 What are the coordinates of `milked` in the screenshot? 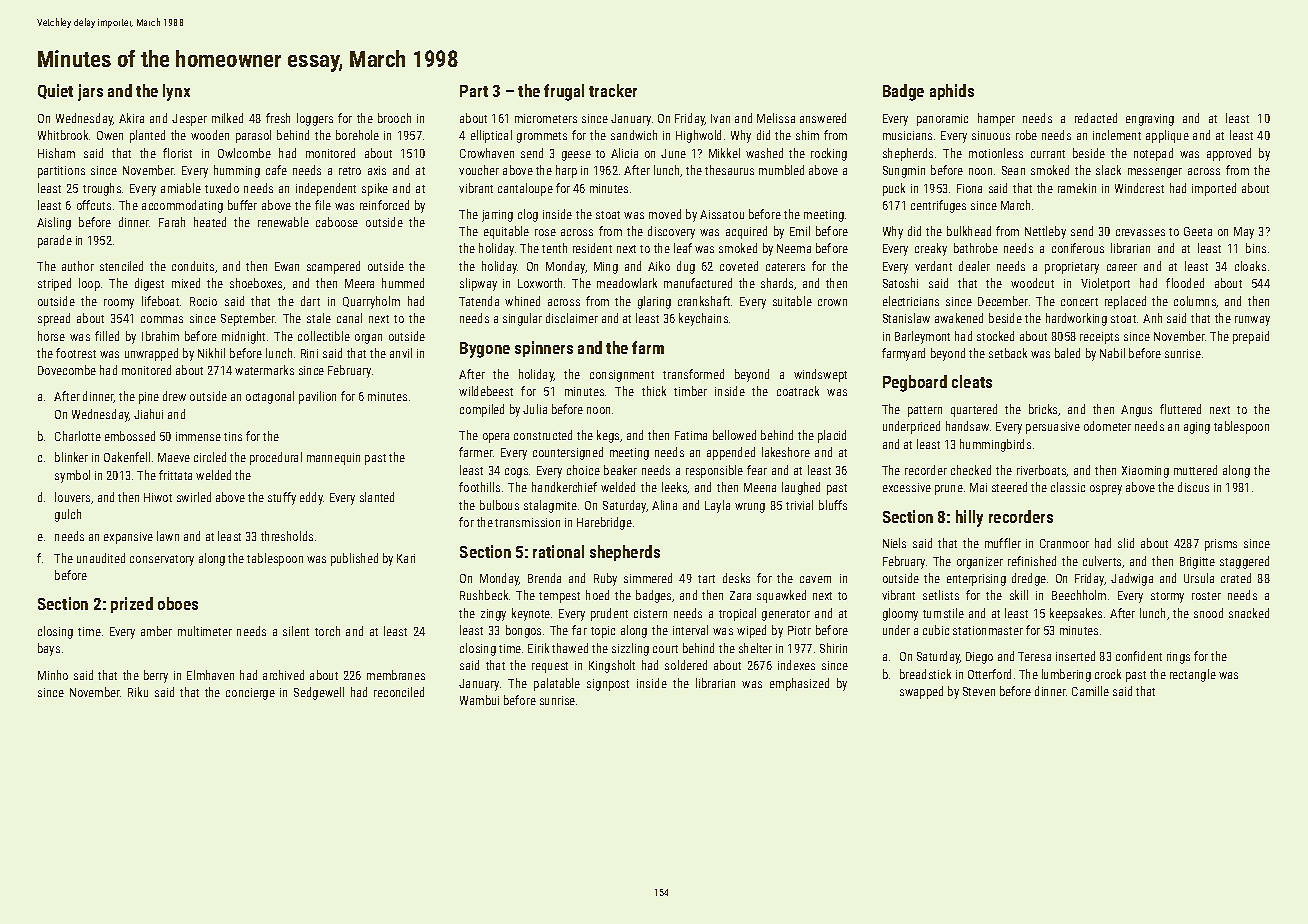 It's located at (227, 118).
